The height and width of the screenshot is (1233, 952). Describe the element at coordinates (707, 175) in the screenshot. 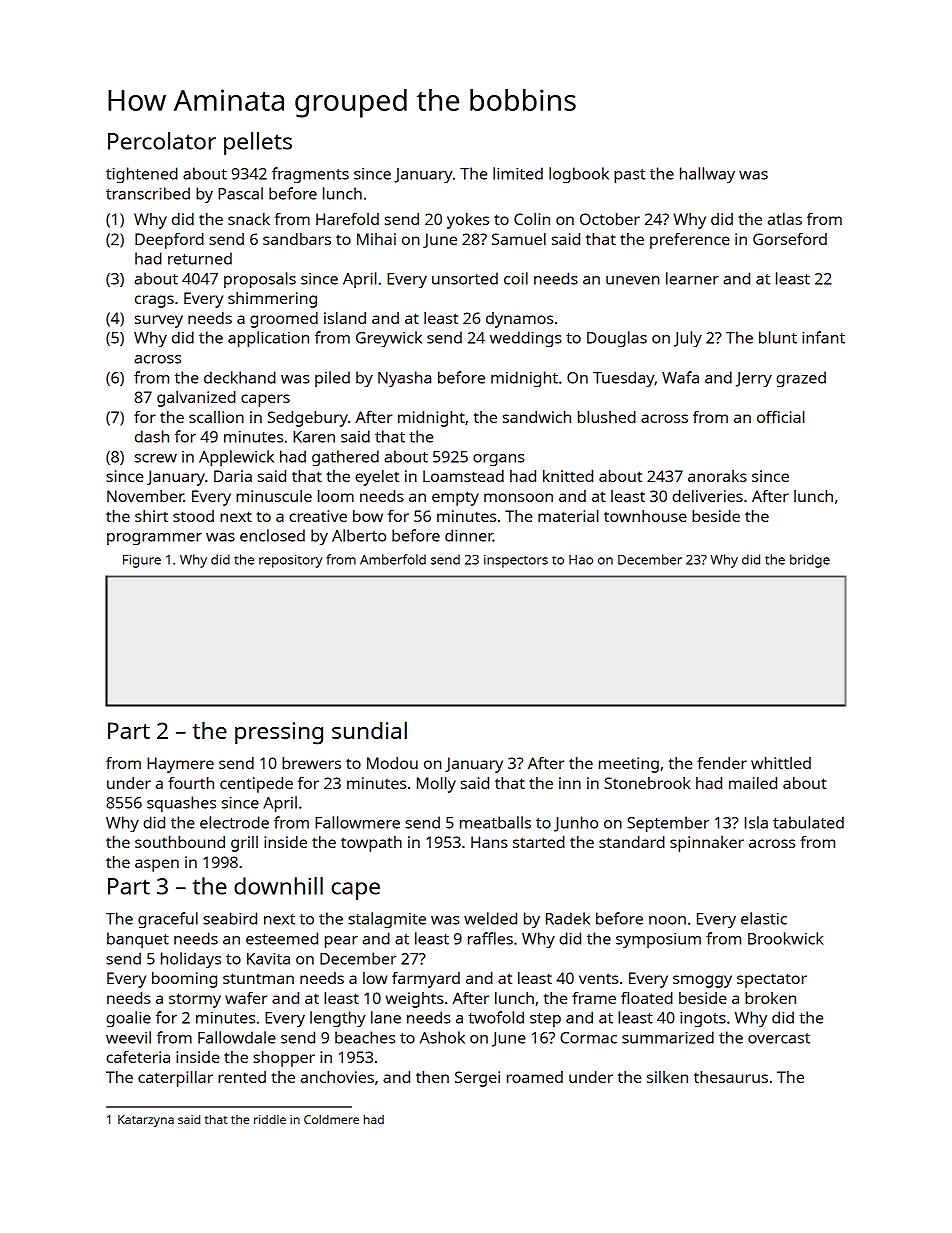

I see `hallway` at that location.
